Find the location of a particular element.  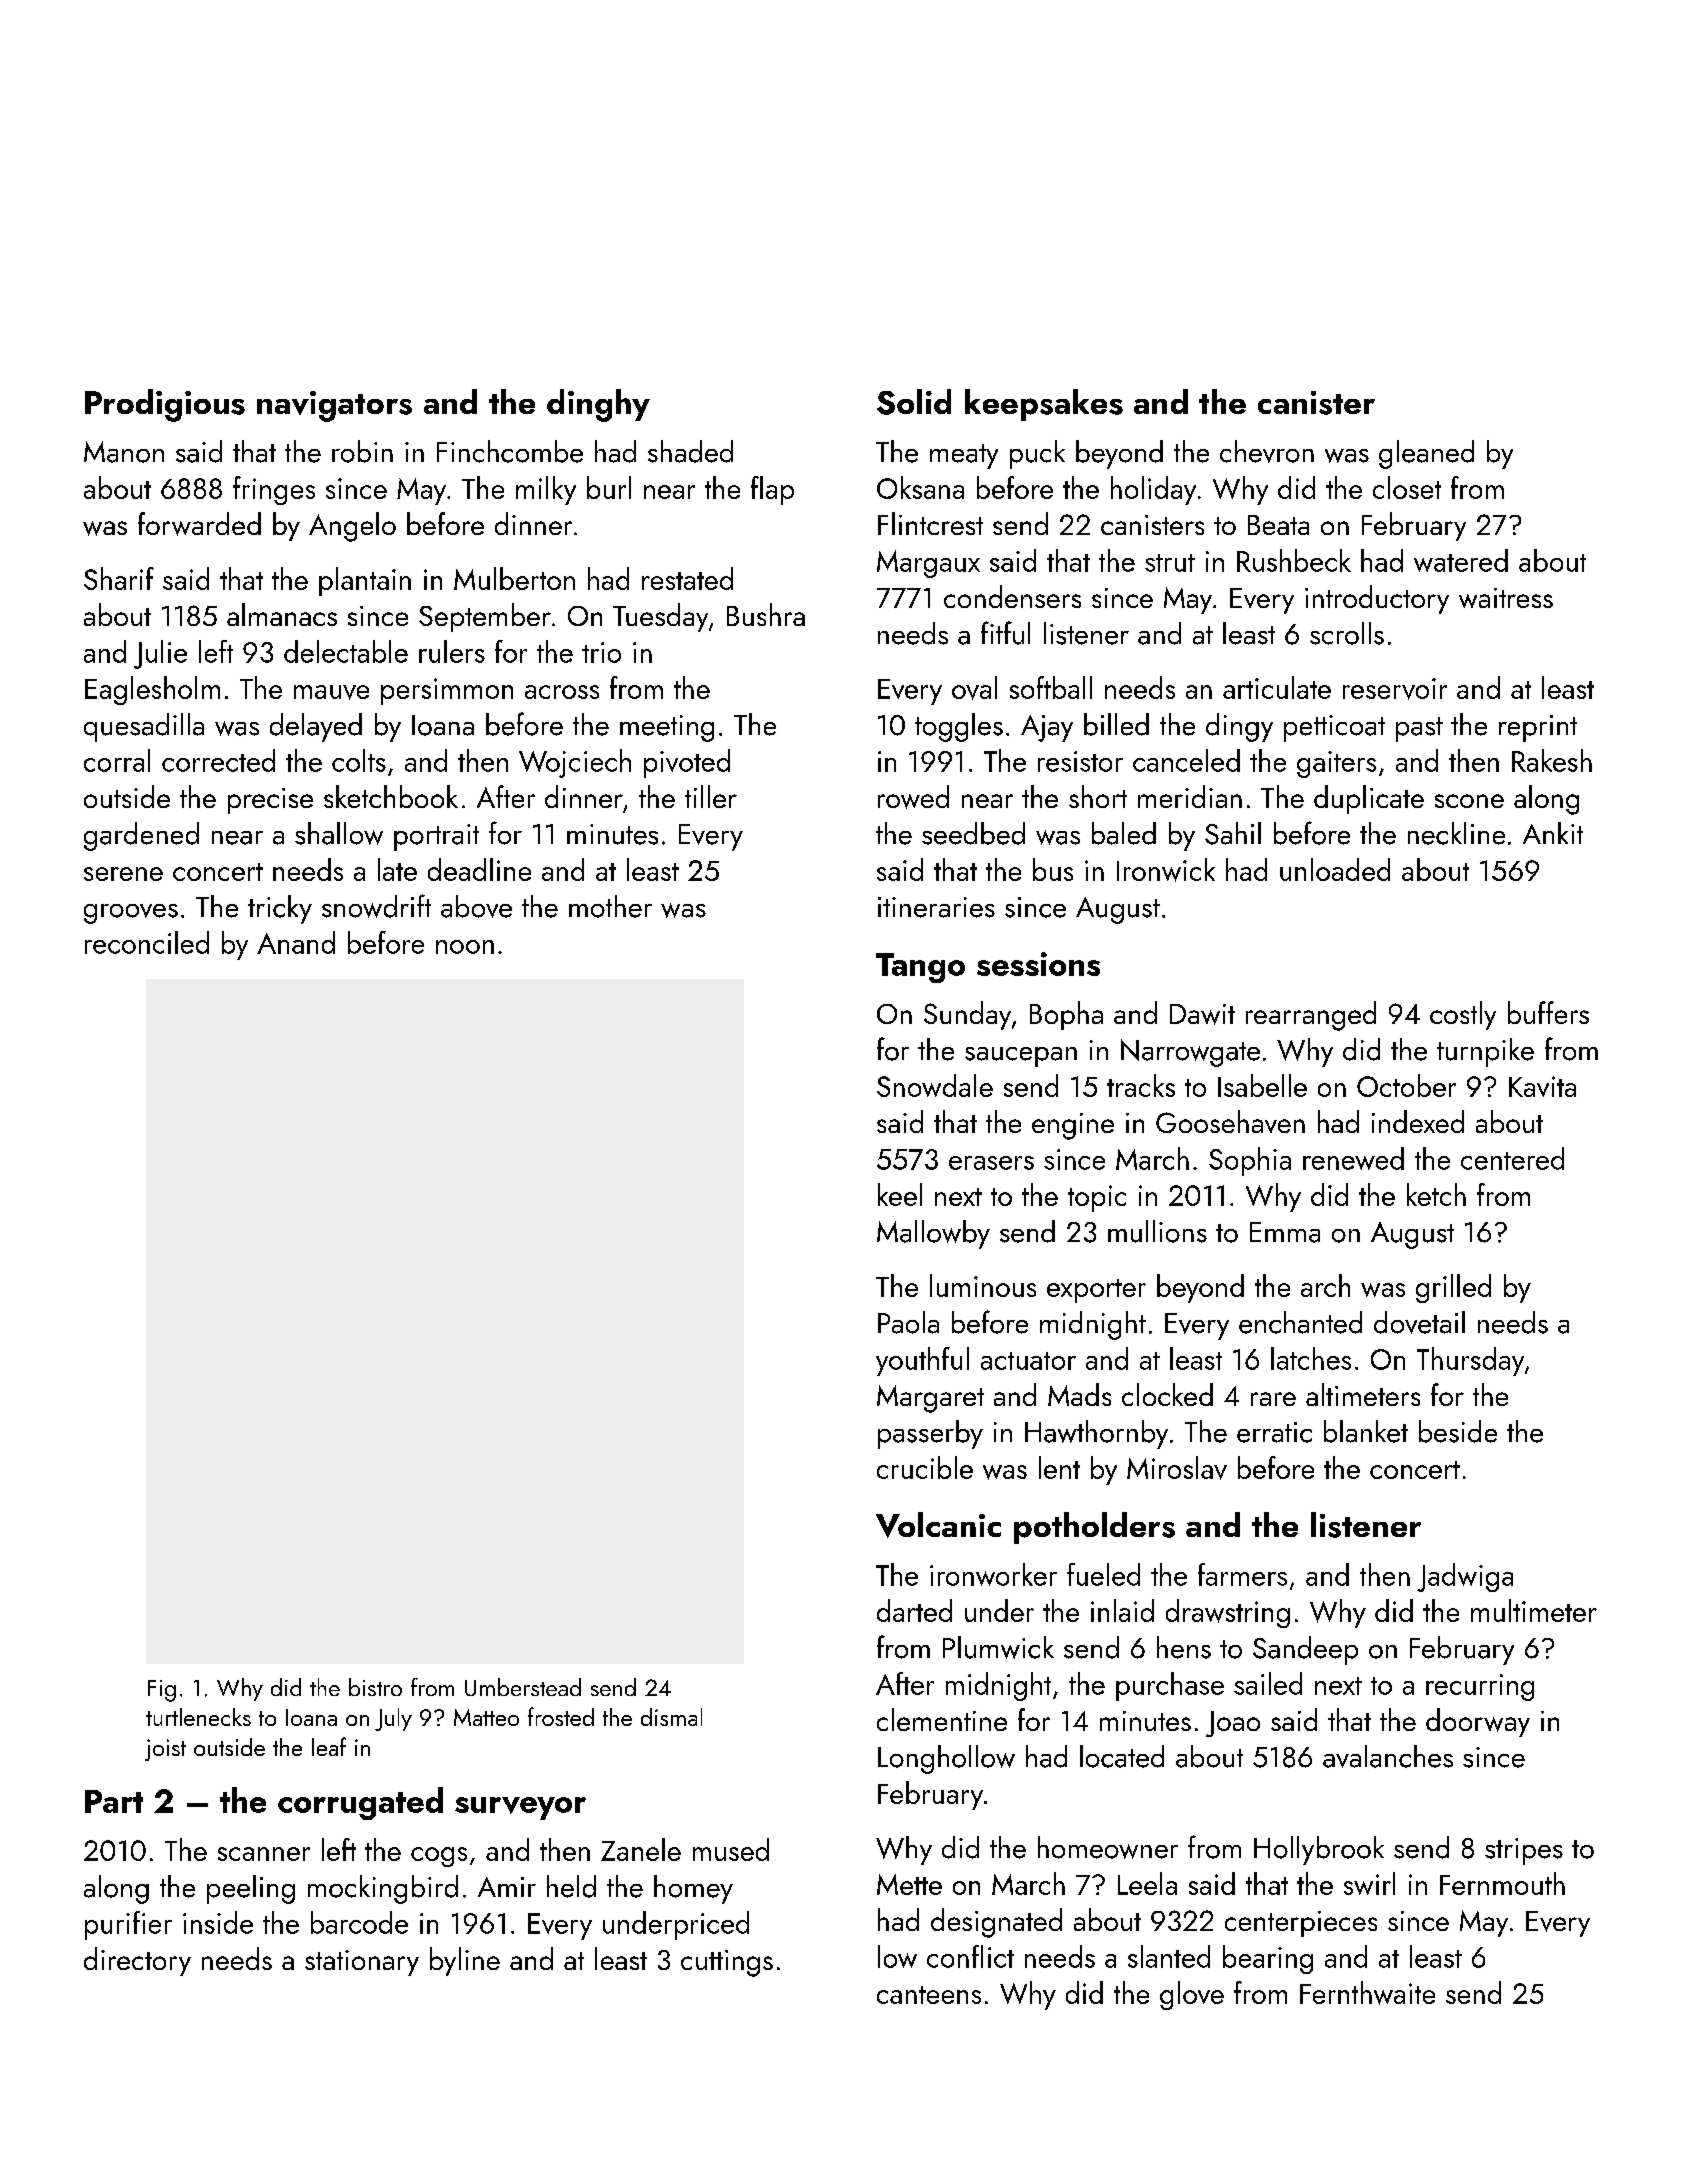

noon is located at coordinates (465, 947).
